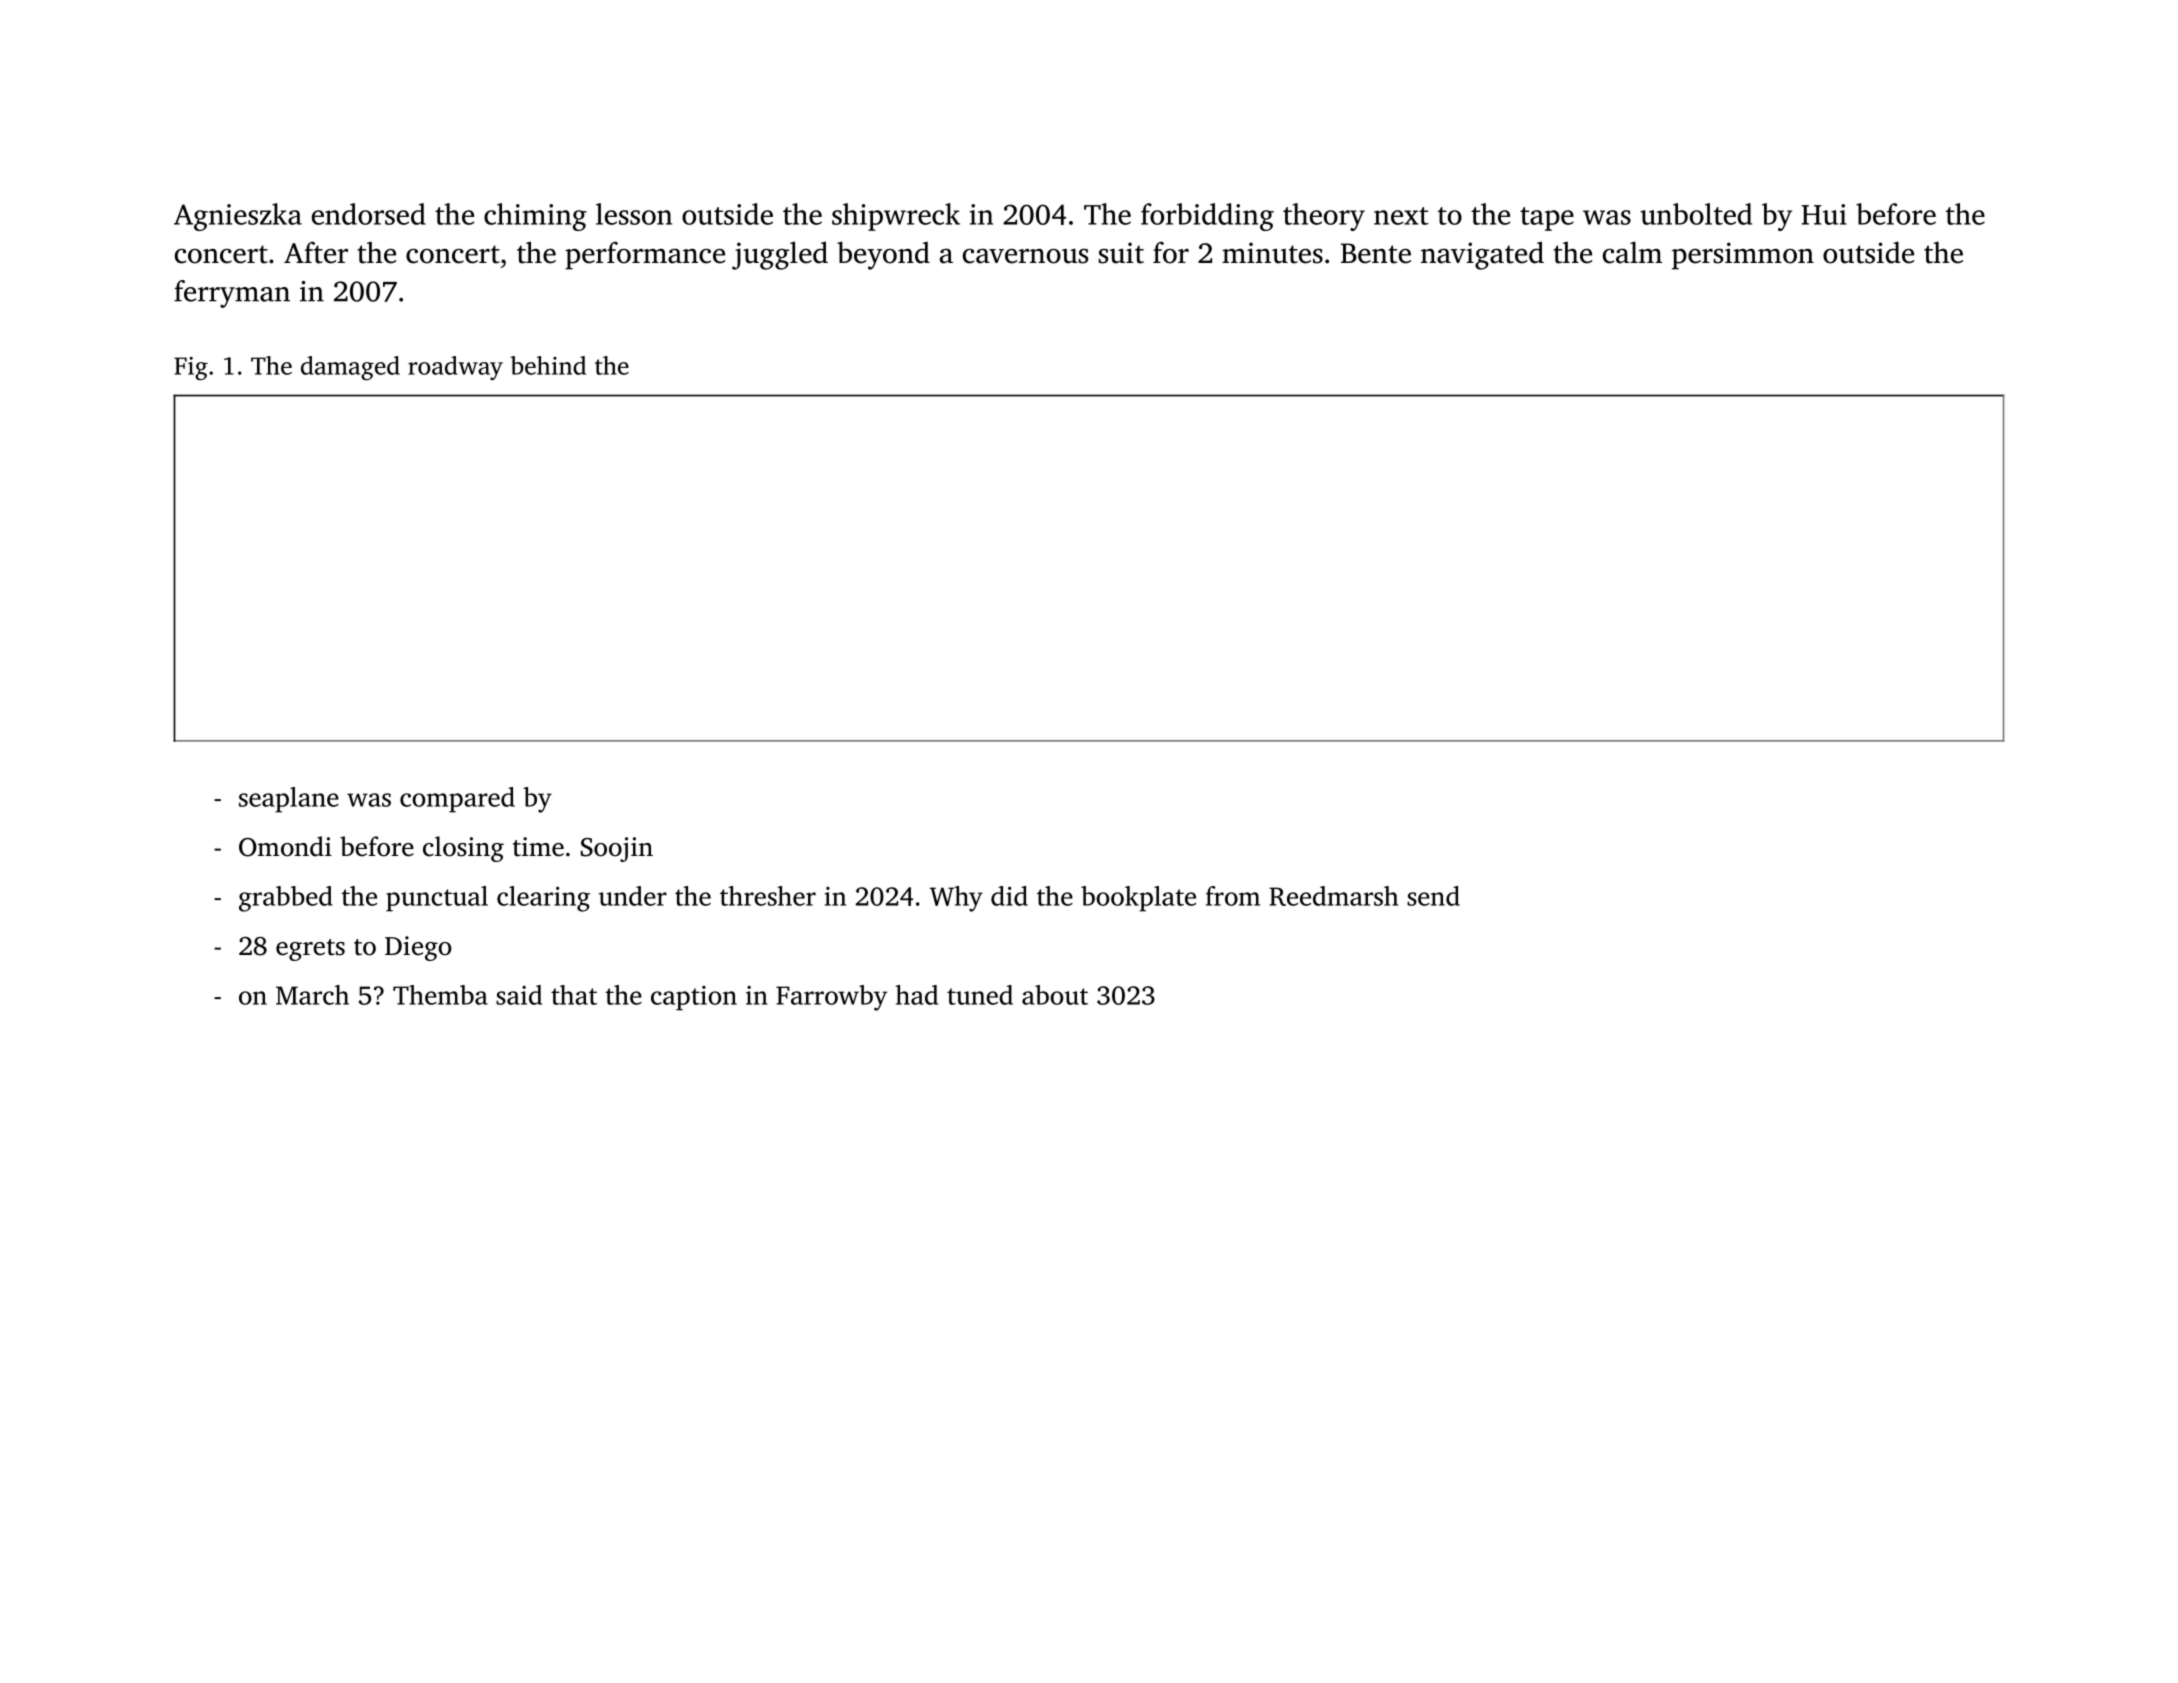  I want to click on compared, so click(457, 800).
